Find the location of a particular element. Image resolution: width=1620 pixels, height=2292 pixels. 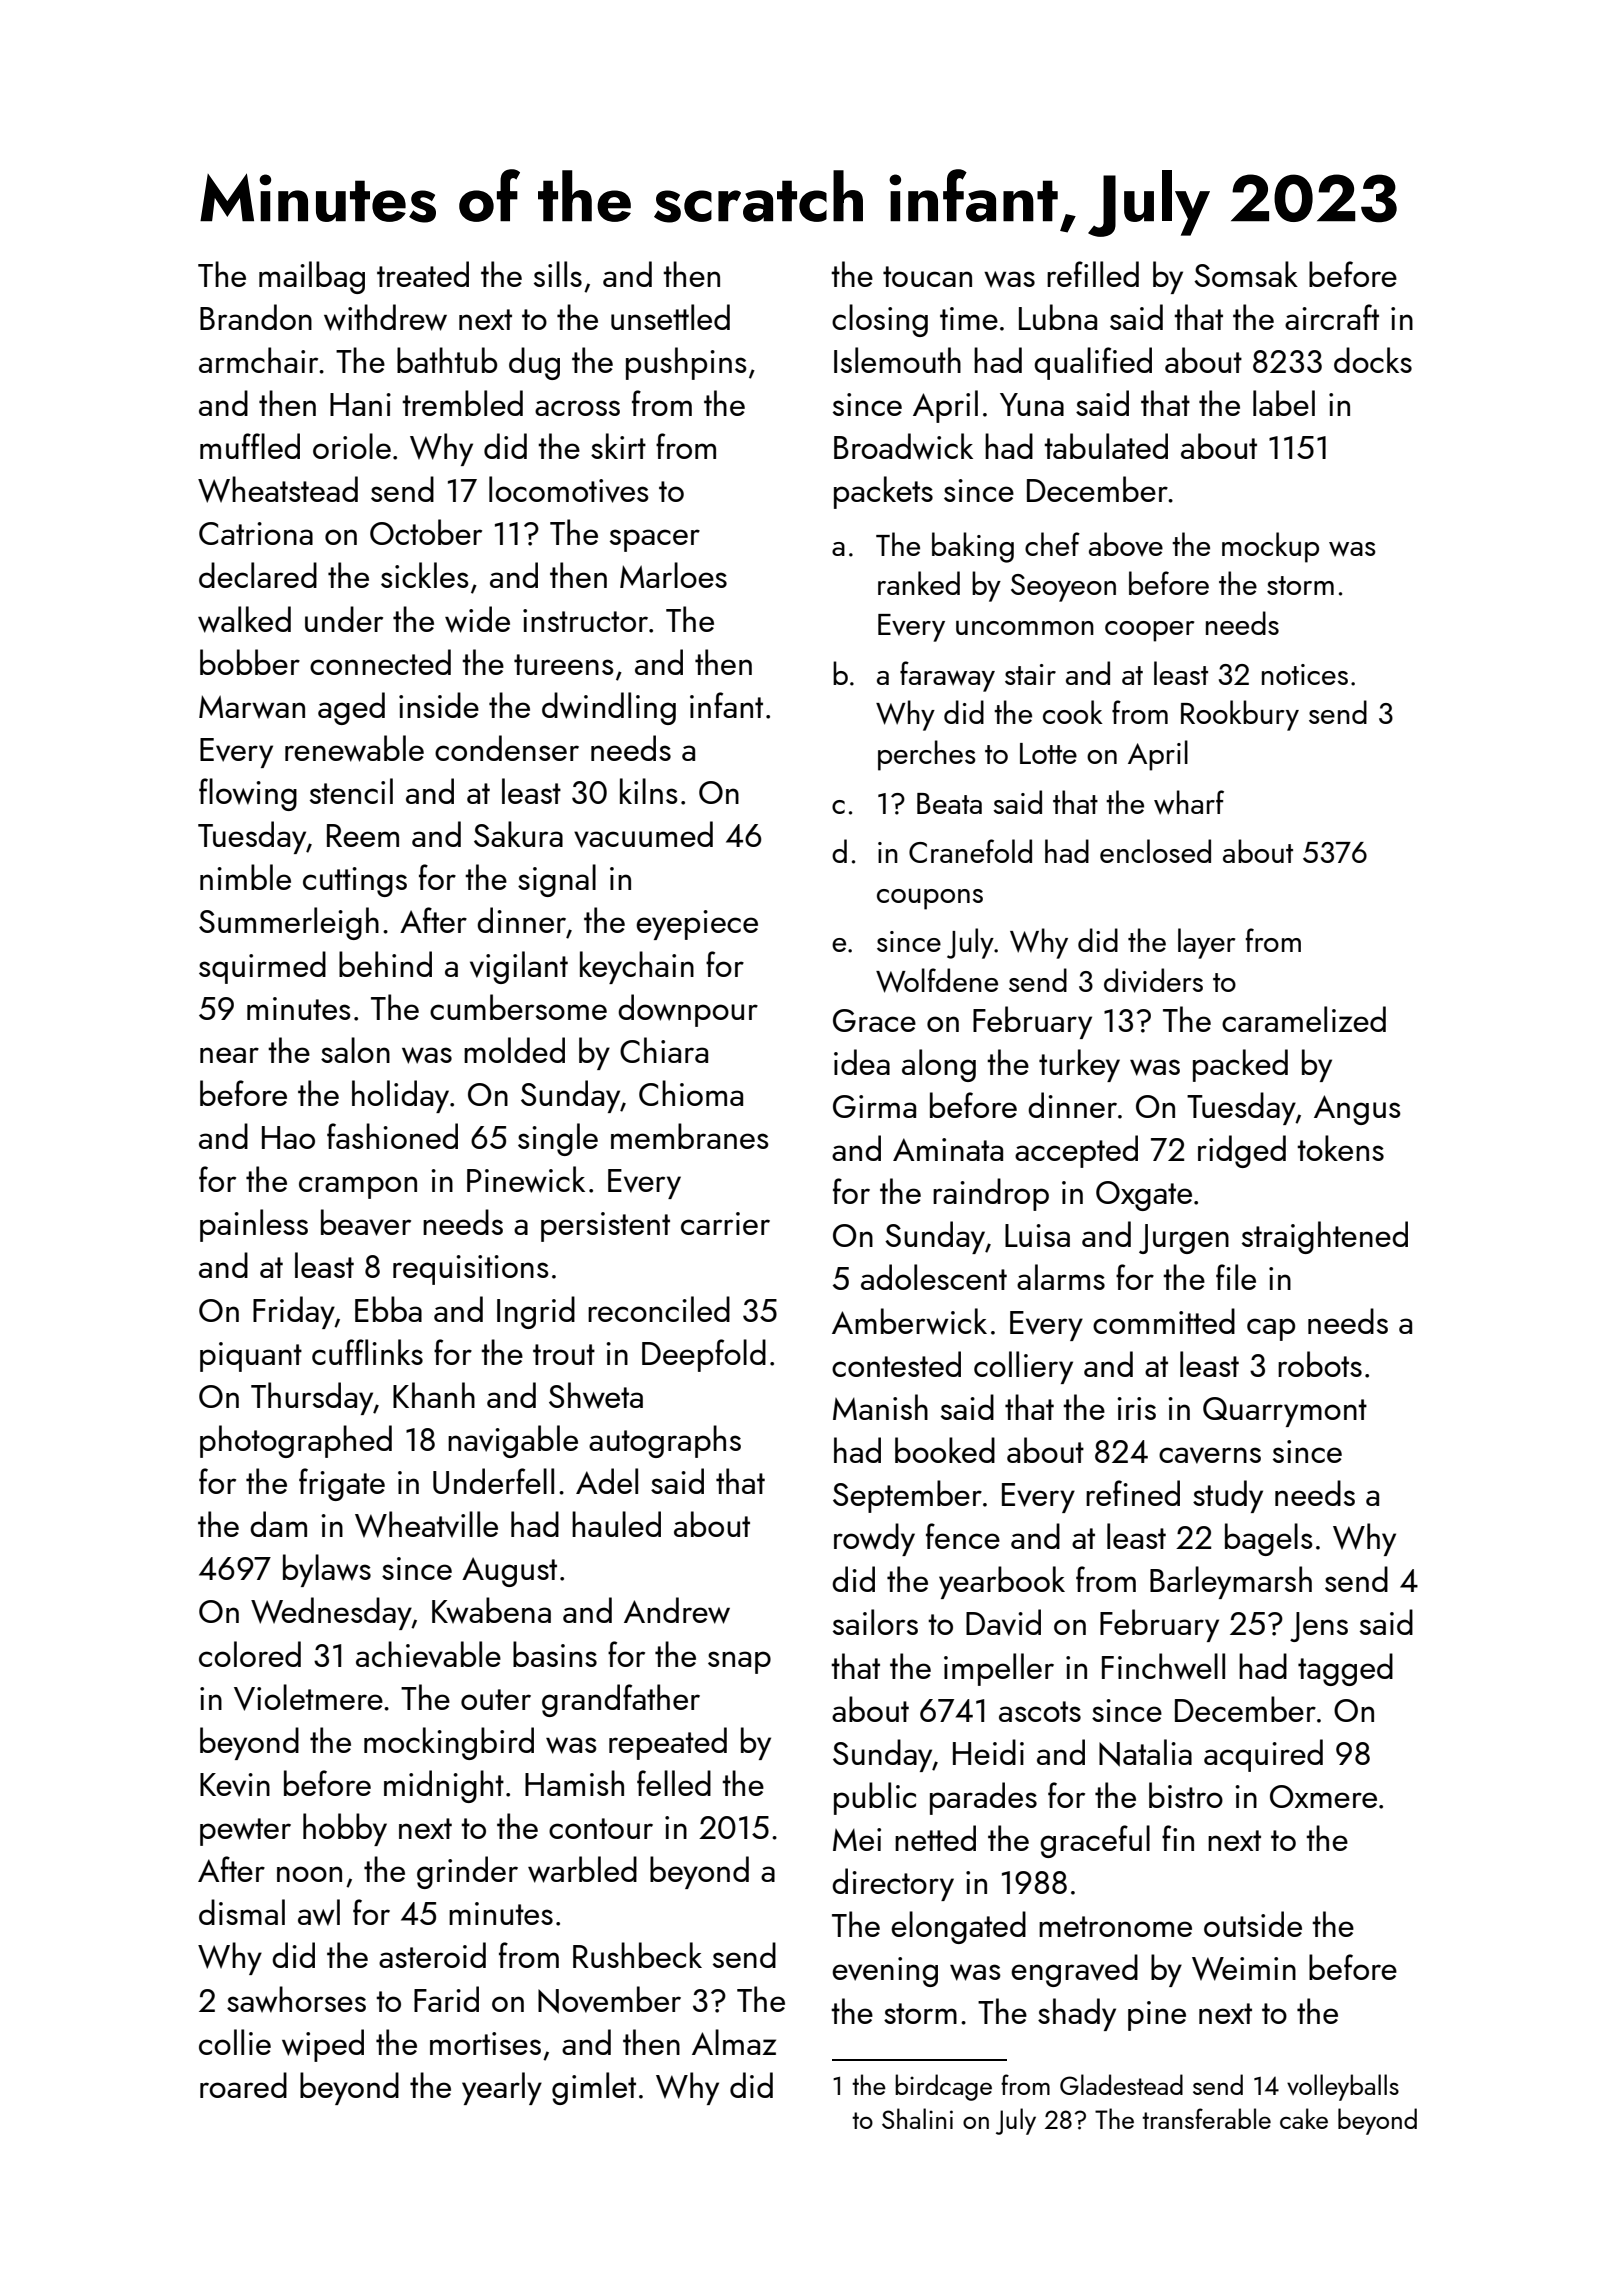

qualified is located at coordinates (1093, 363).
